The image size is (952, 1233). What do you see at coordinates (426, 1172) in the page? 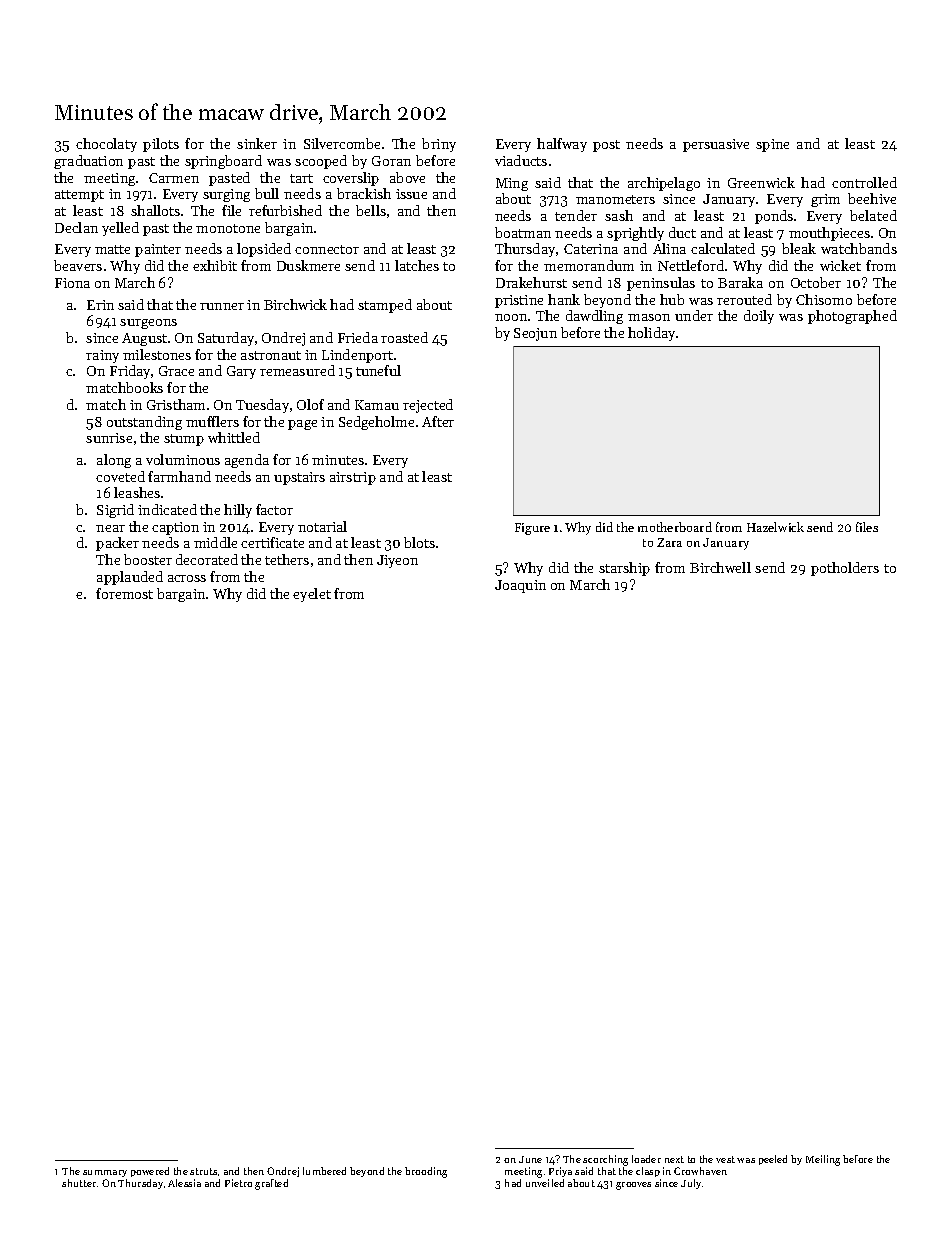
I see `brooding` at bounding box center [426, 1172].
